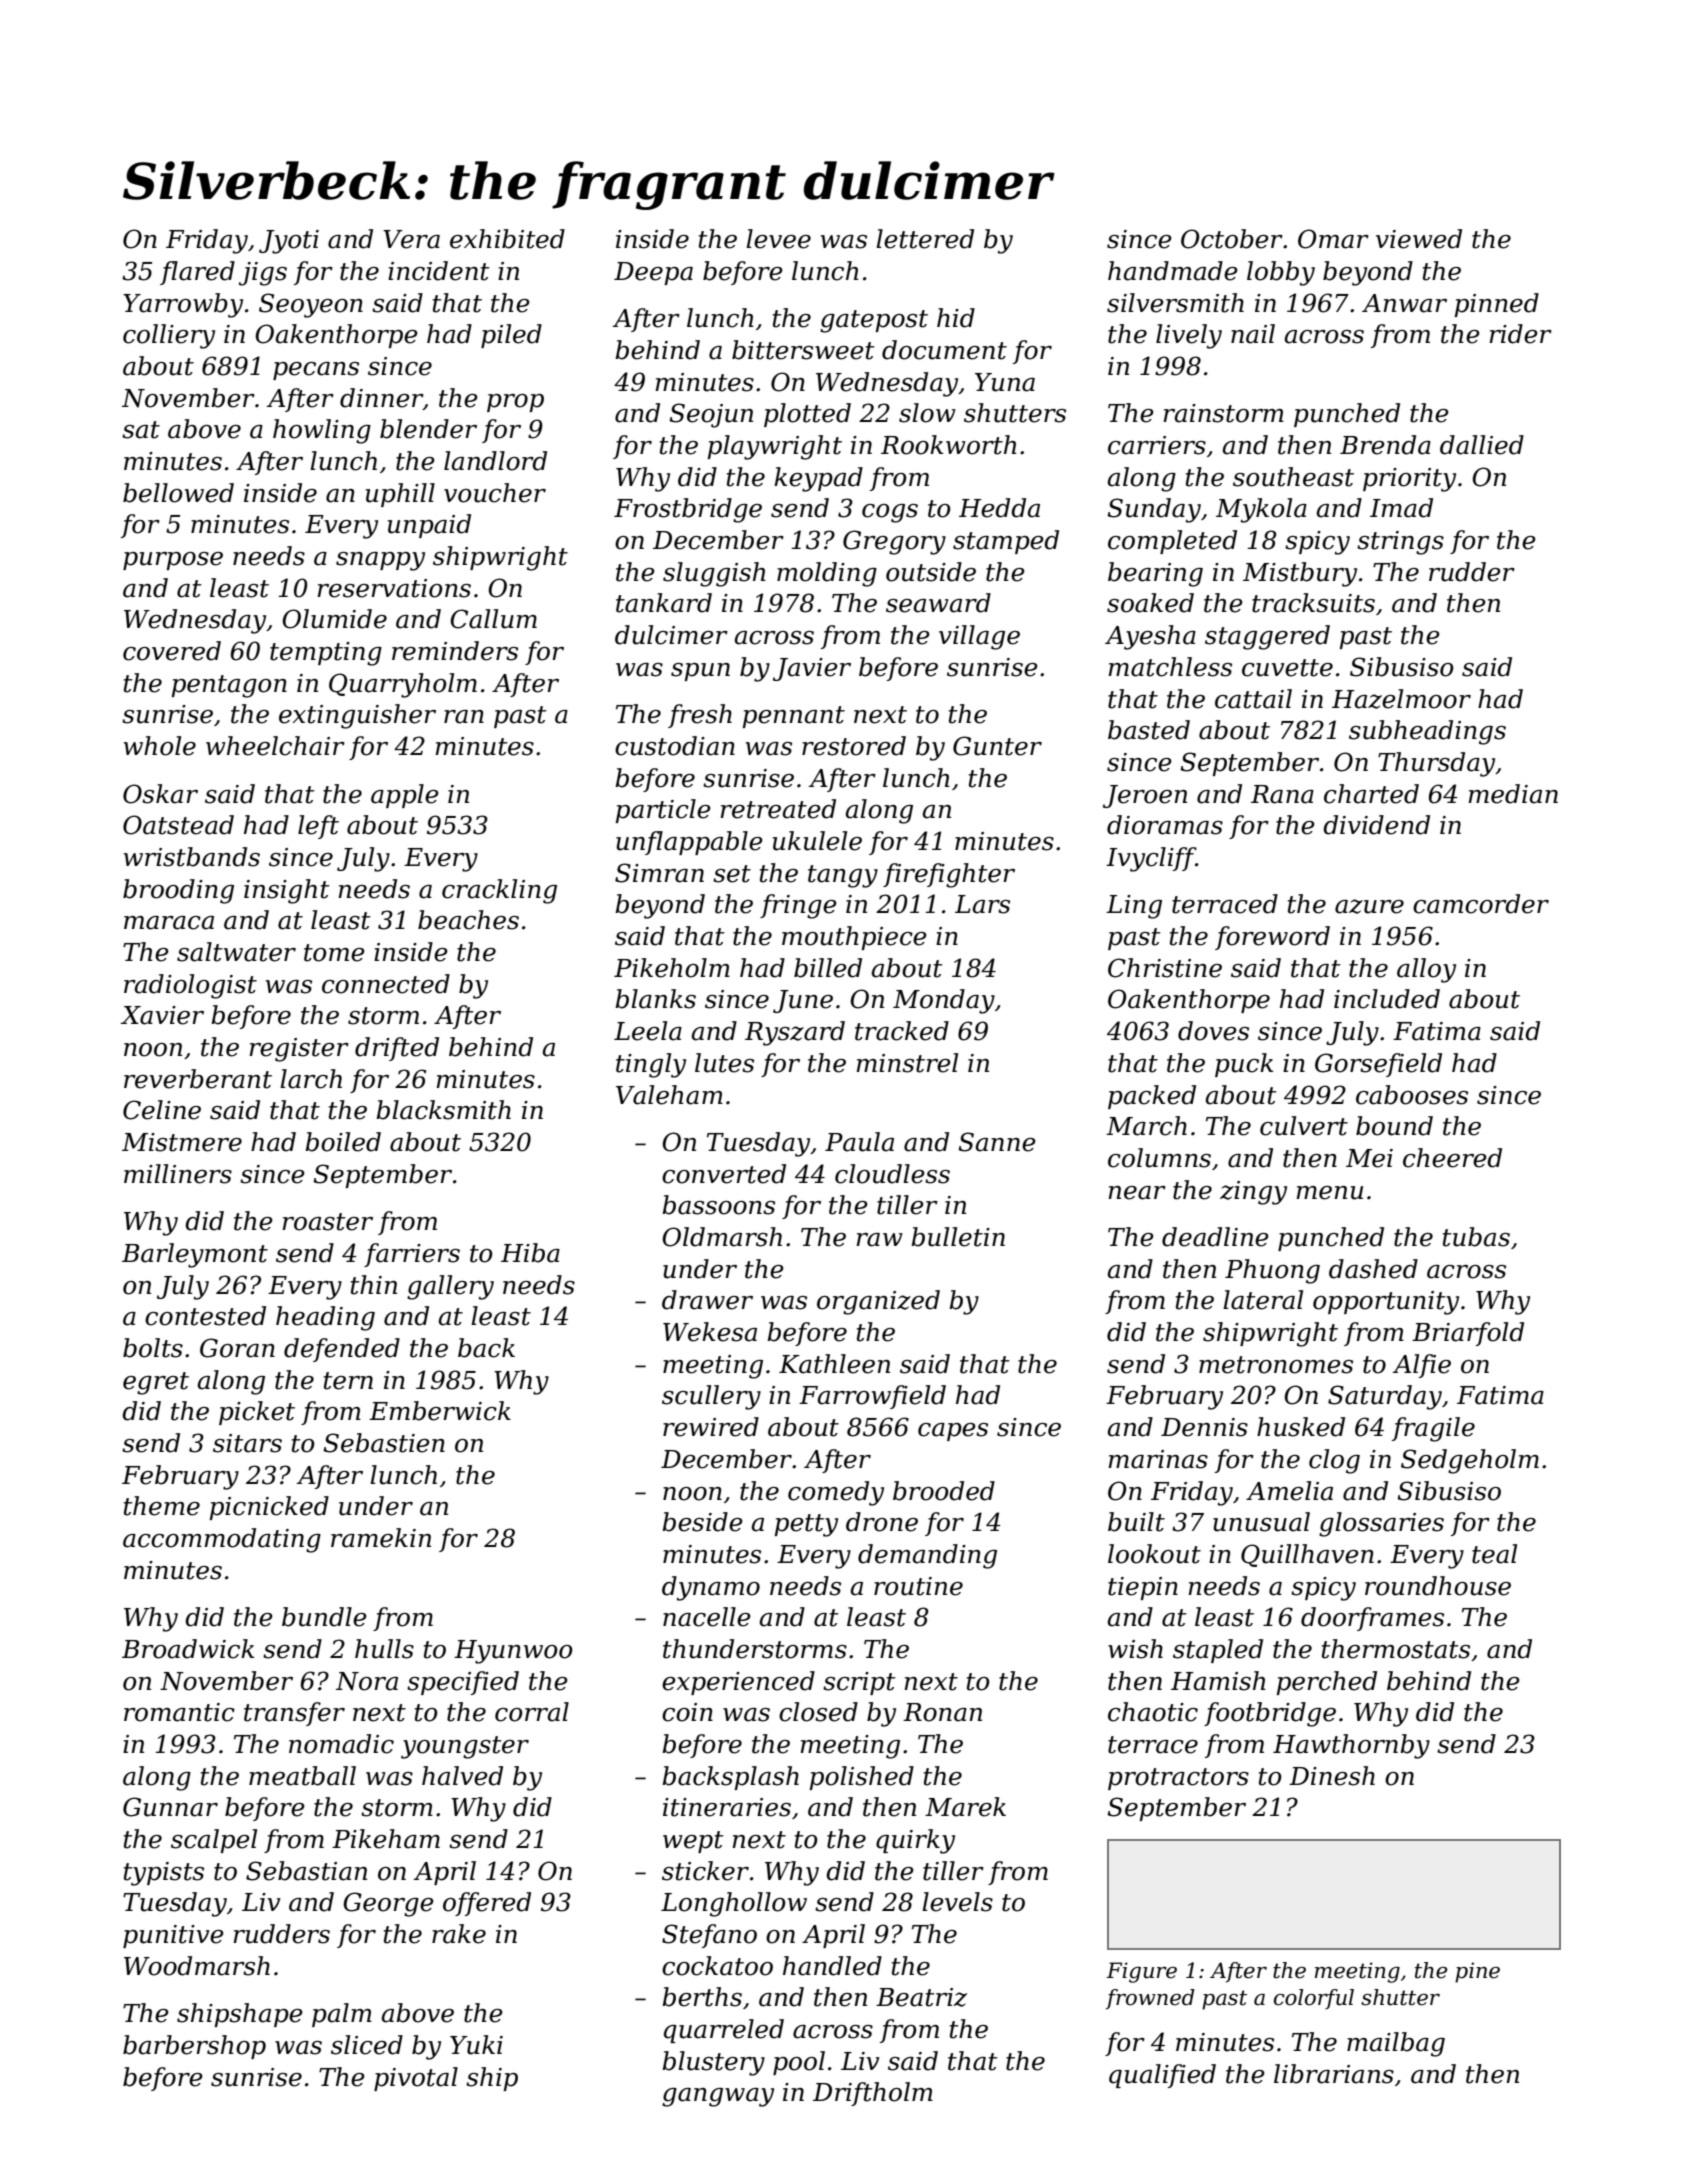 The width and height of the screenshot is (1683, 2178). Describe the element at coordinates (653, 273) in the screenshot. I see `Deepa` at that location.
